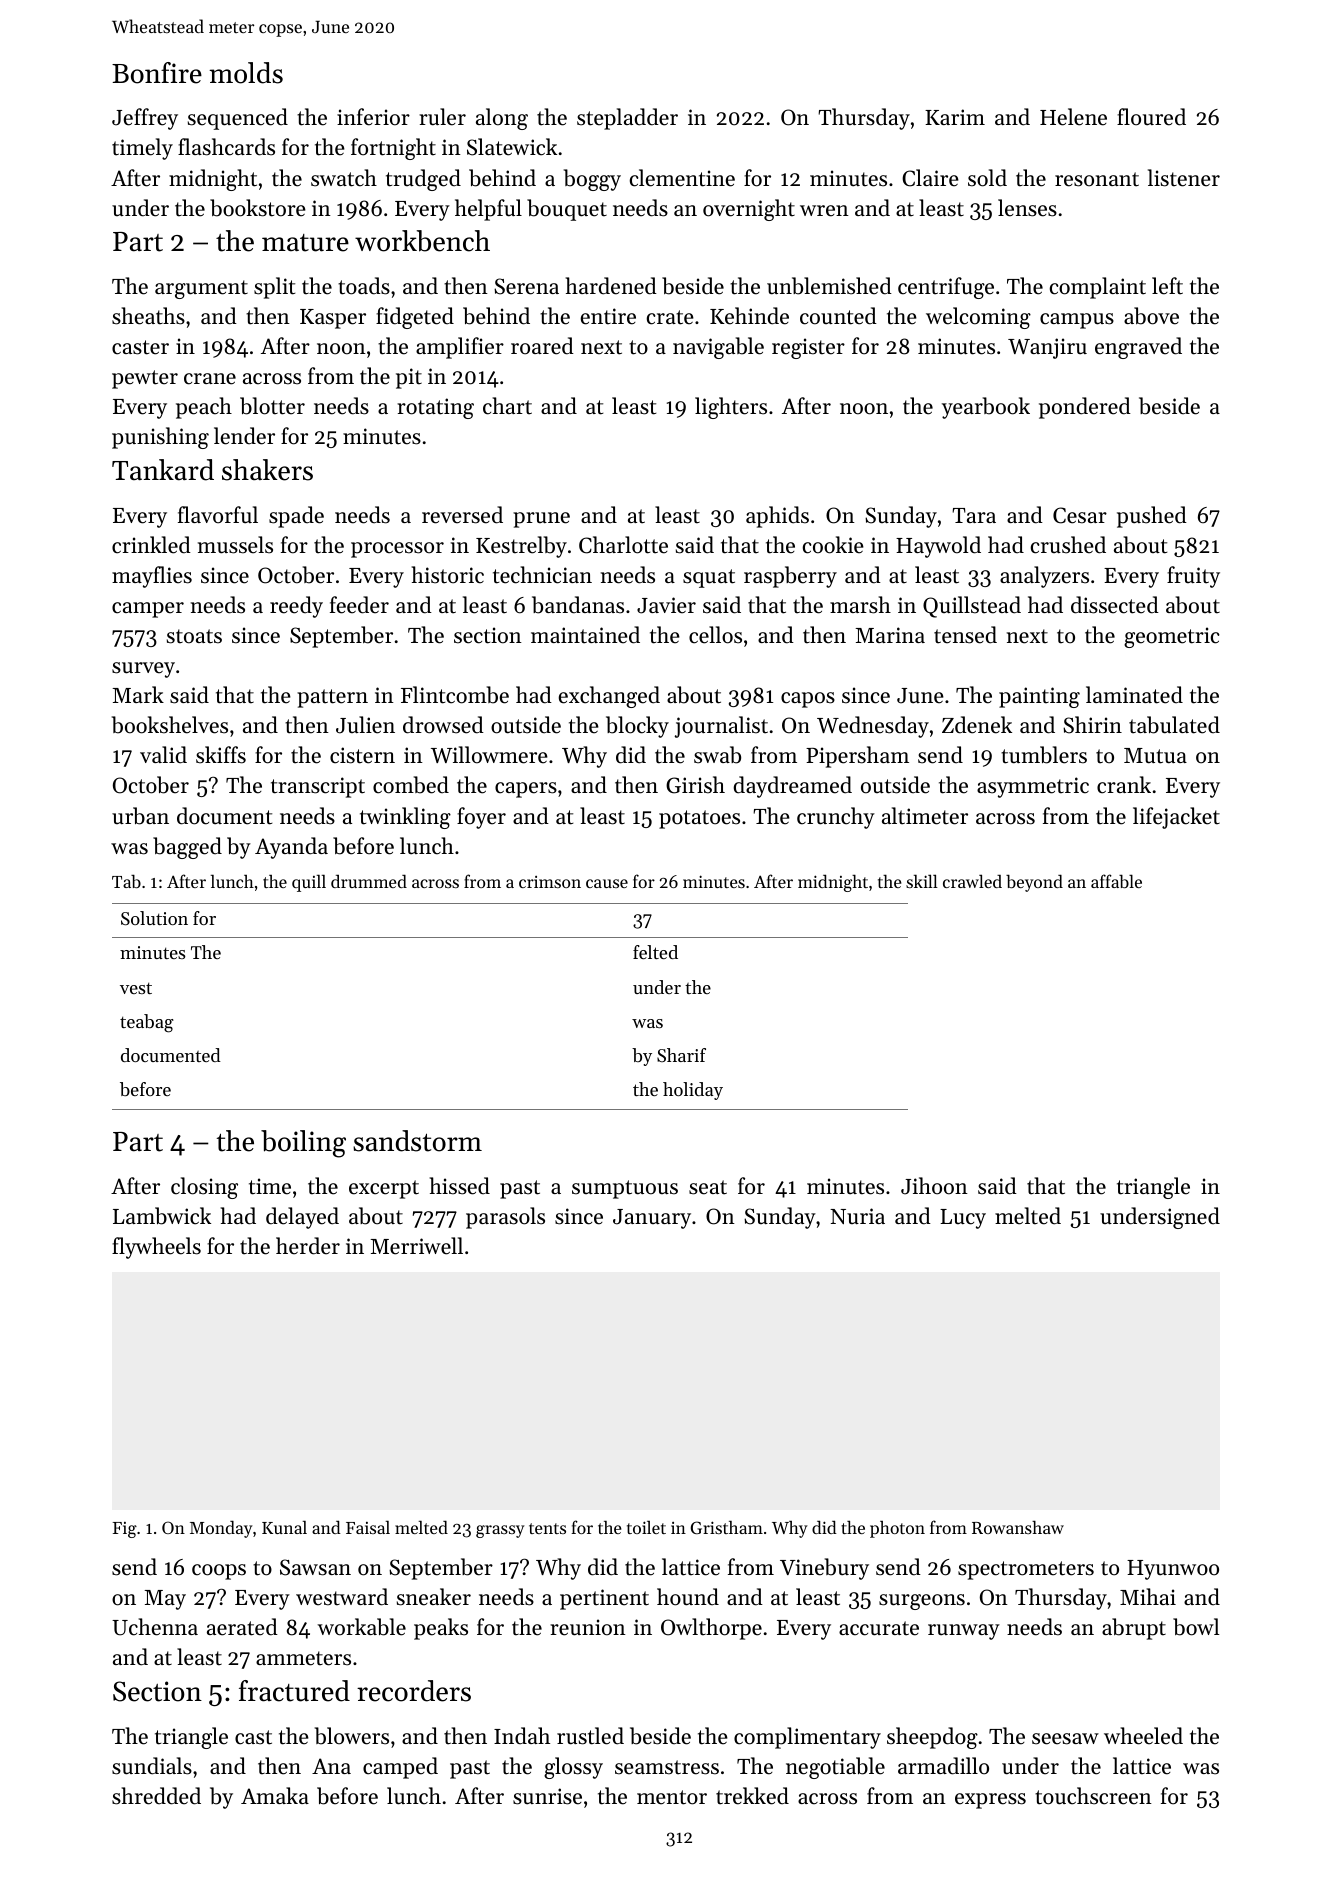  Describe the element at coordinates (955, 117) in the screenshot. I see `Karim` at that location.
